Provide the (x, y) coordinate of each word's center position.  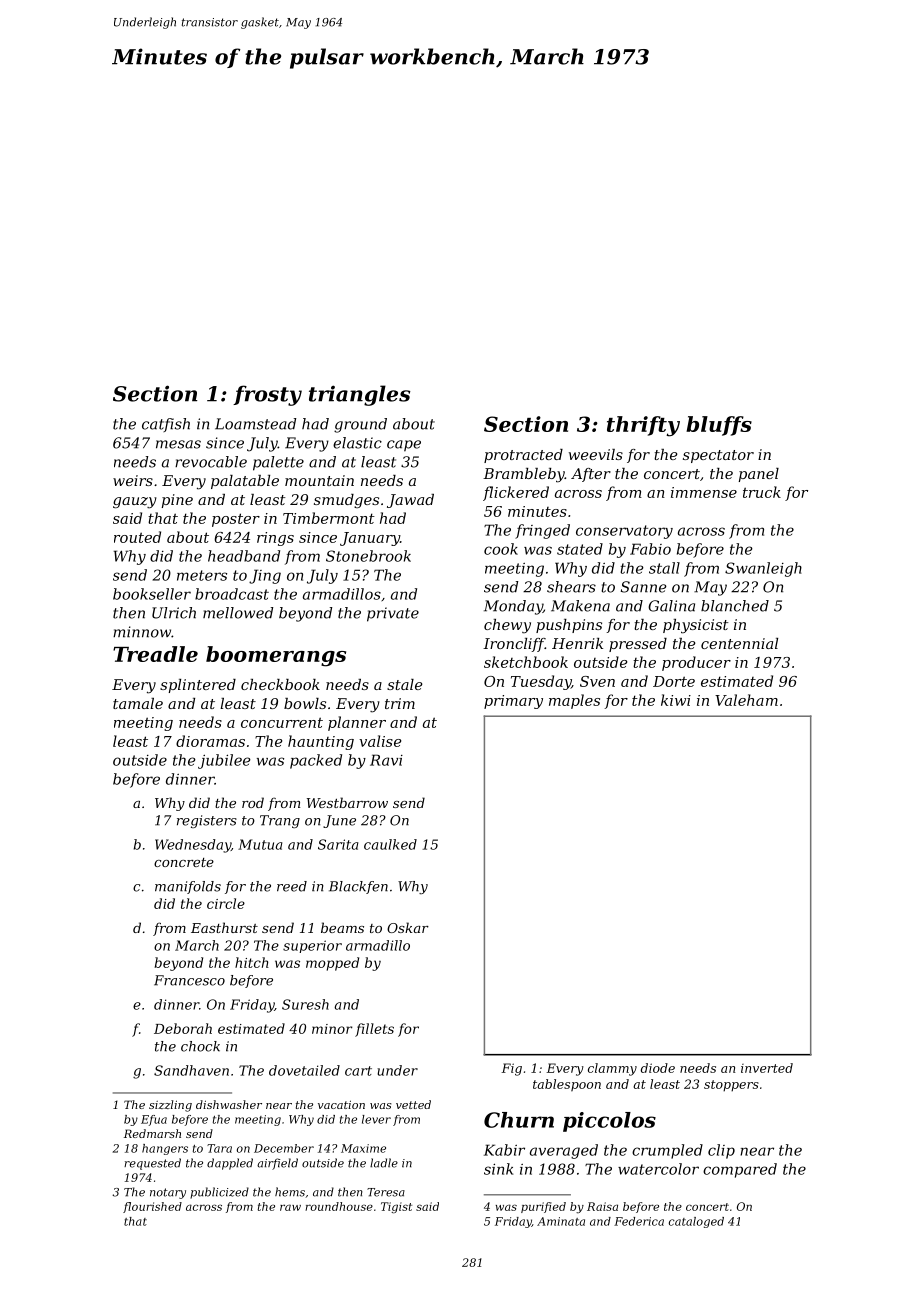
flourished (152, 1207)
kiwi (676, 700)
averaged (564, 1151)
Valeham (746, 700)
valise (380, 741)
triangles (360, 395)
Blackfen (358, 887)
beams (342, 927)
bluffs (719, 426)
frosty (267, 395)
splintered (198, 686)
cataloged (696, 1222)
